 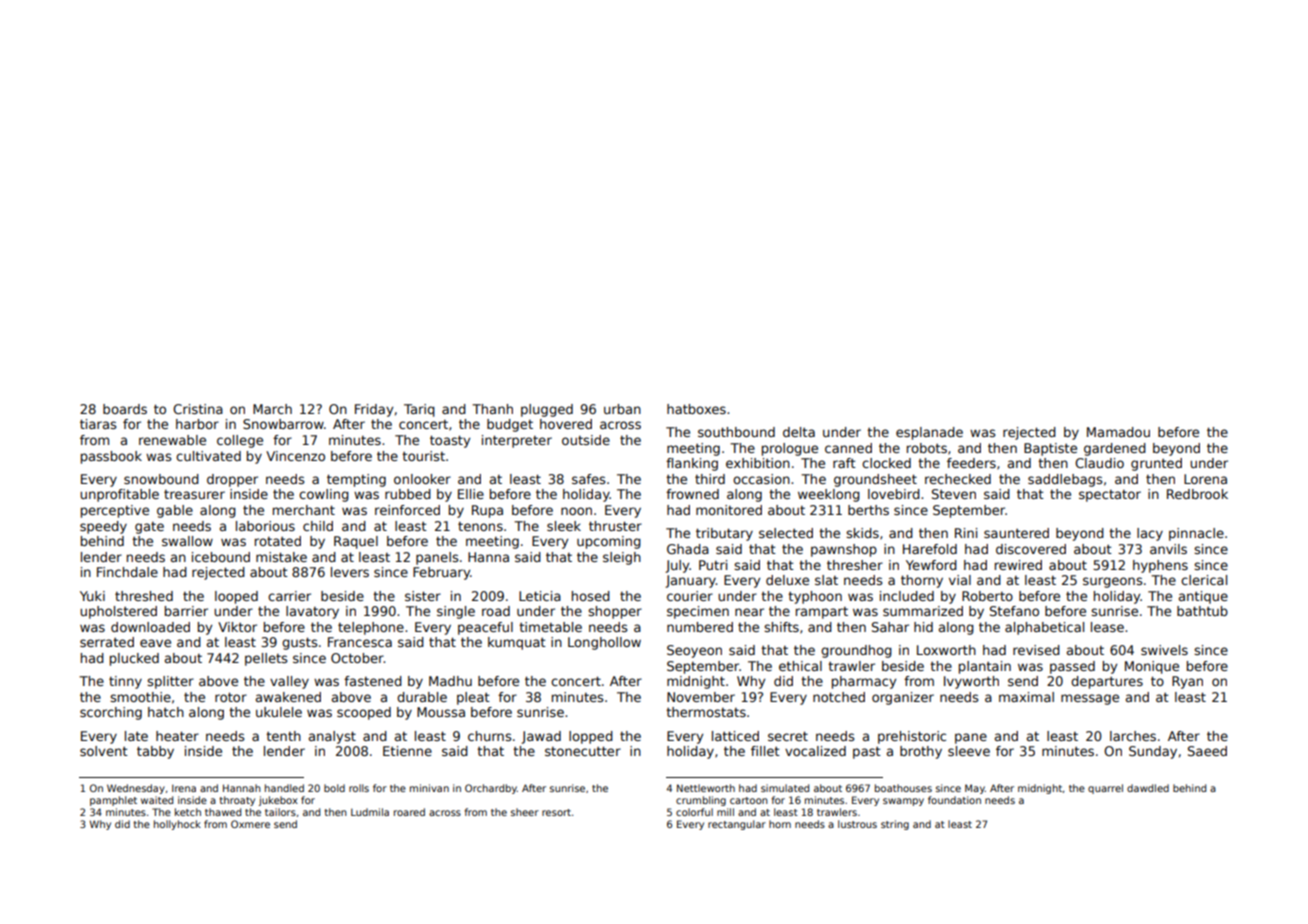 What do you see at coordinates (332, 737) in the screenshot?
I see `analyst` at bounding box center [332, 737].
